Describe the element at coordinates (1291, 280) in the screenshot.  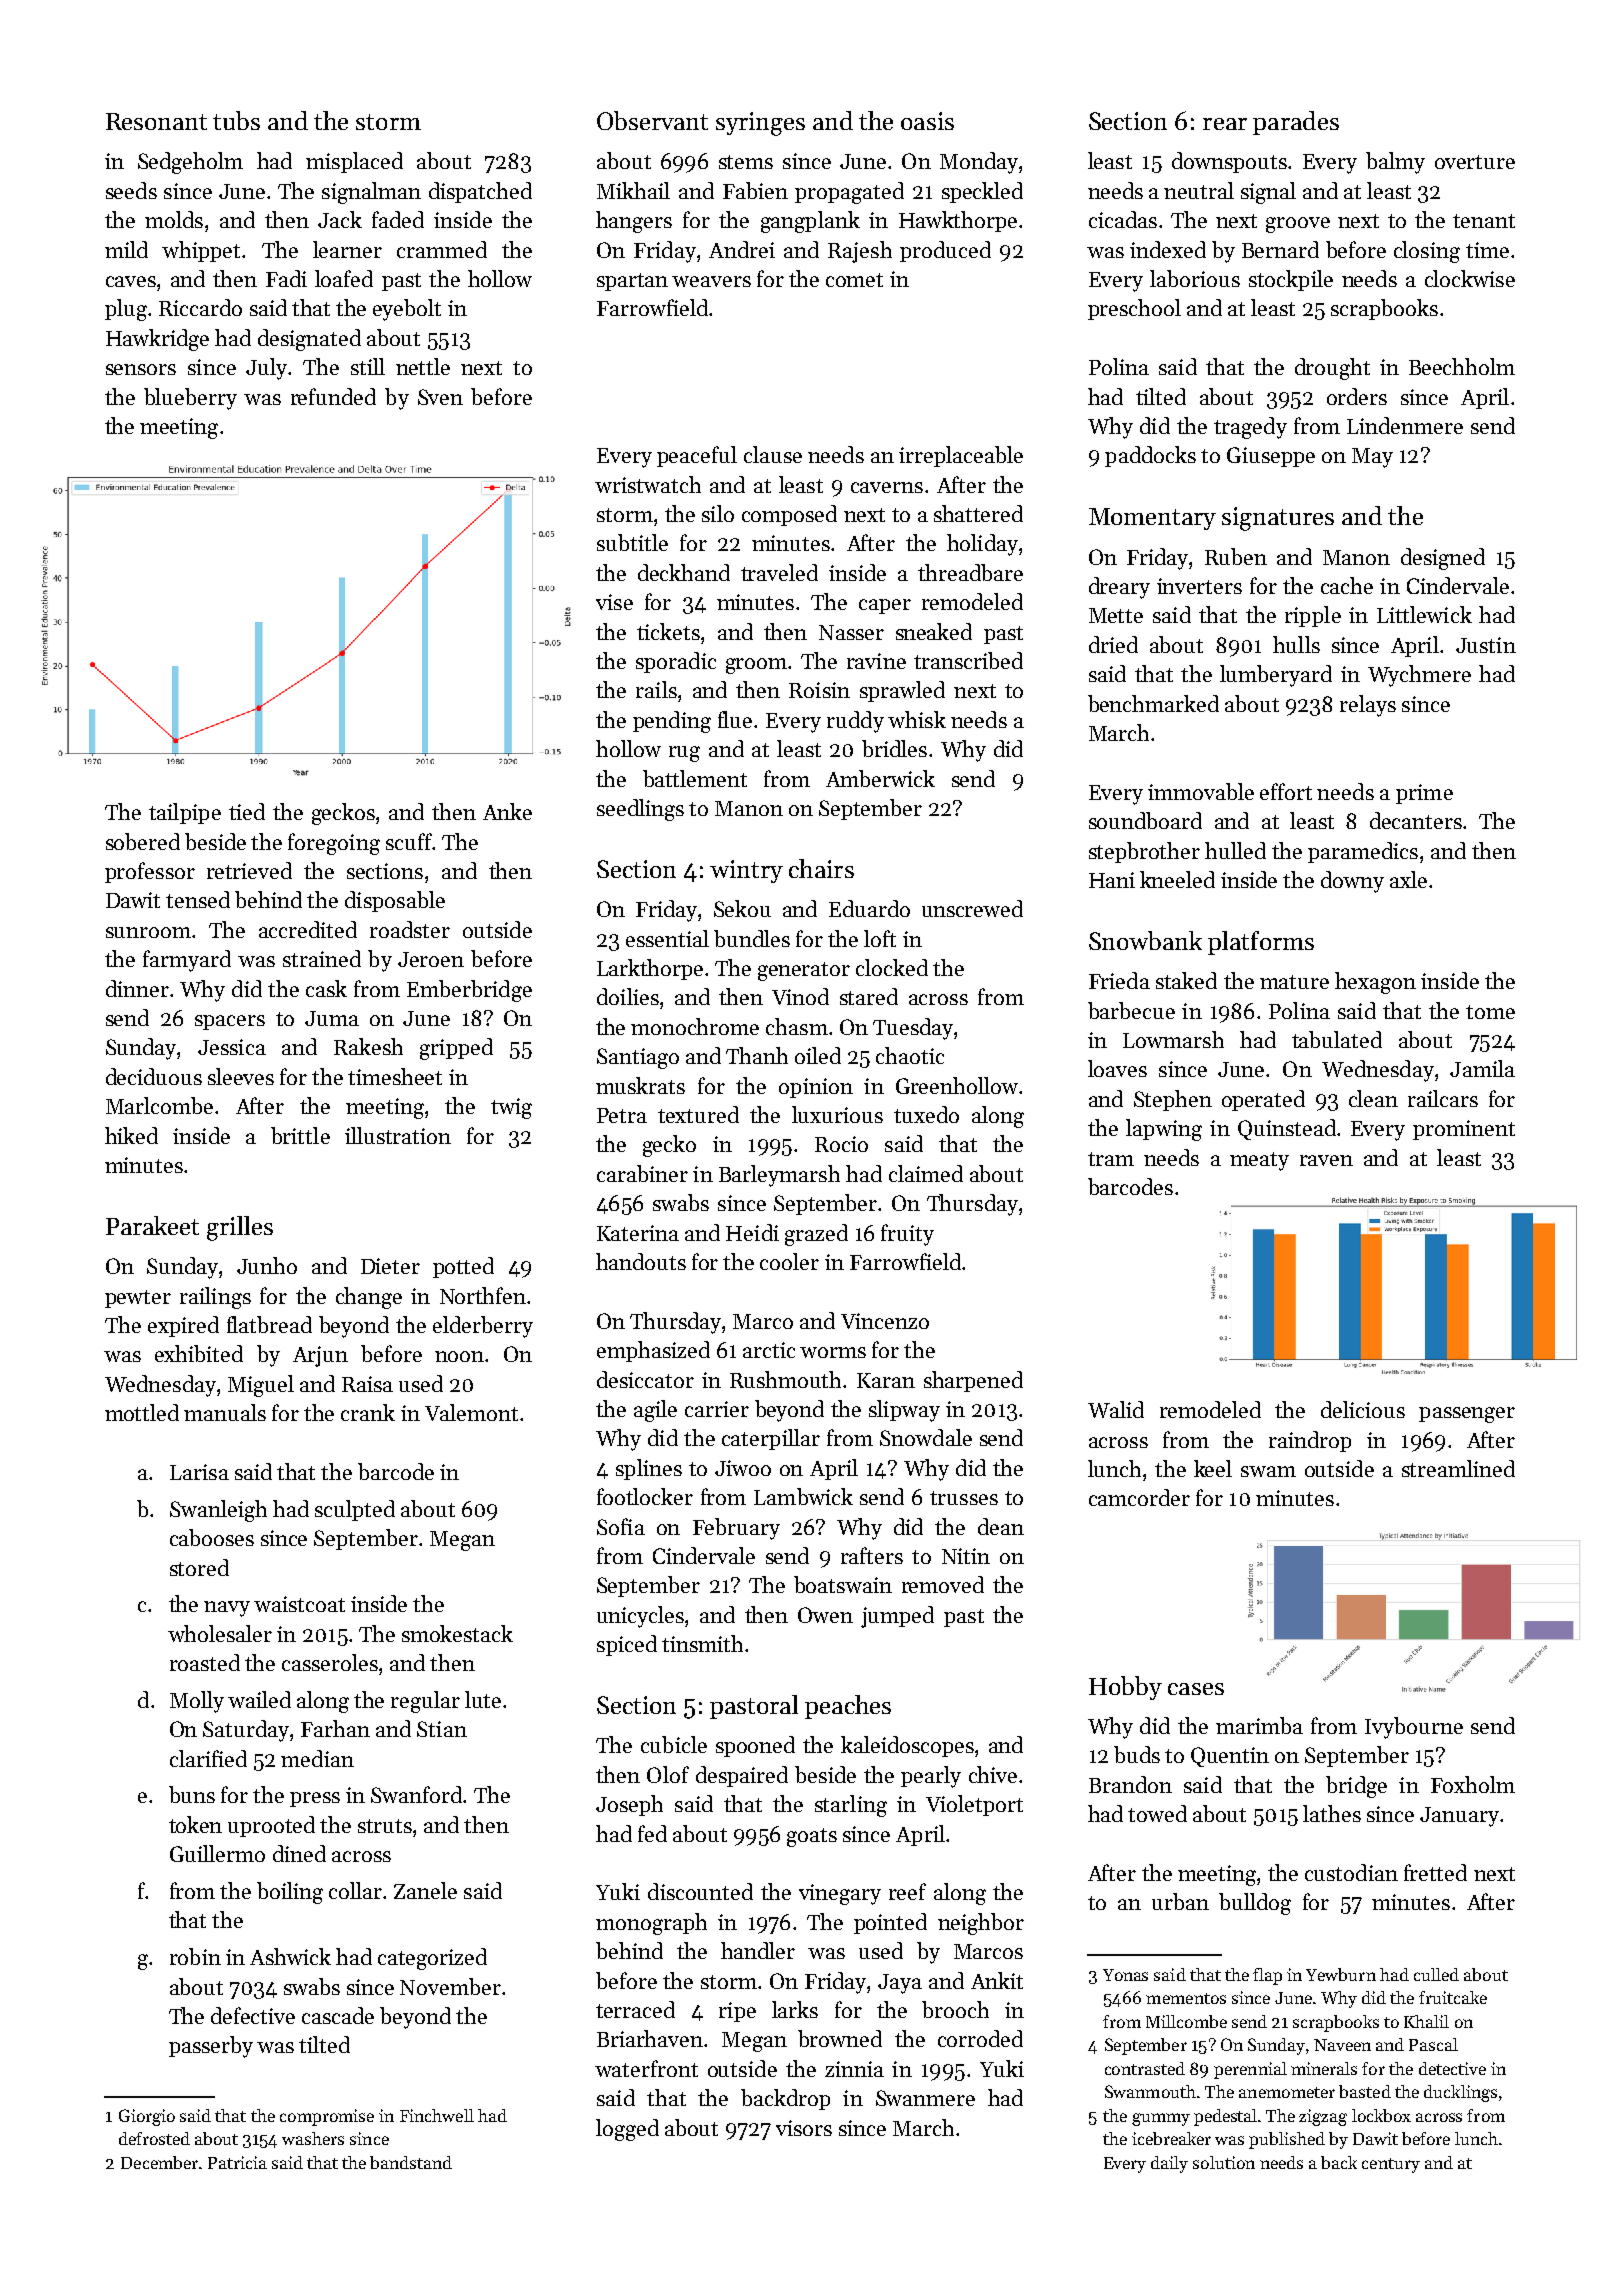
I see `stockpile` at that location.
